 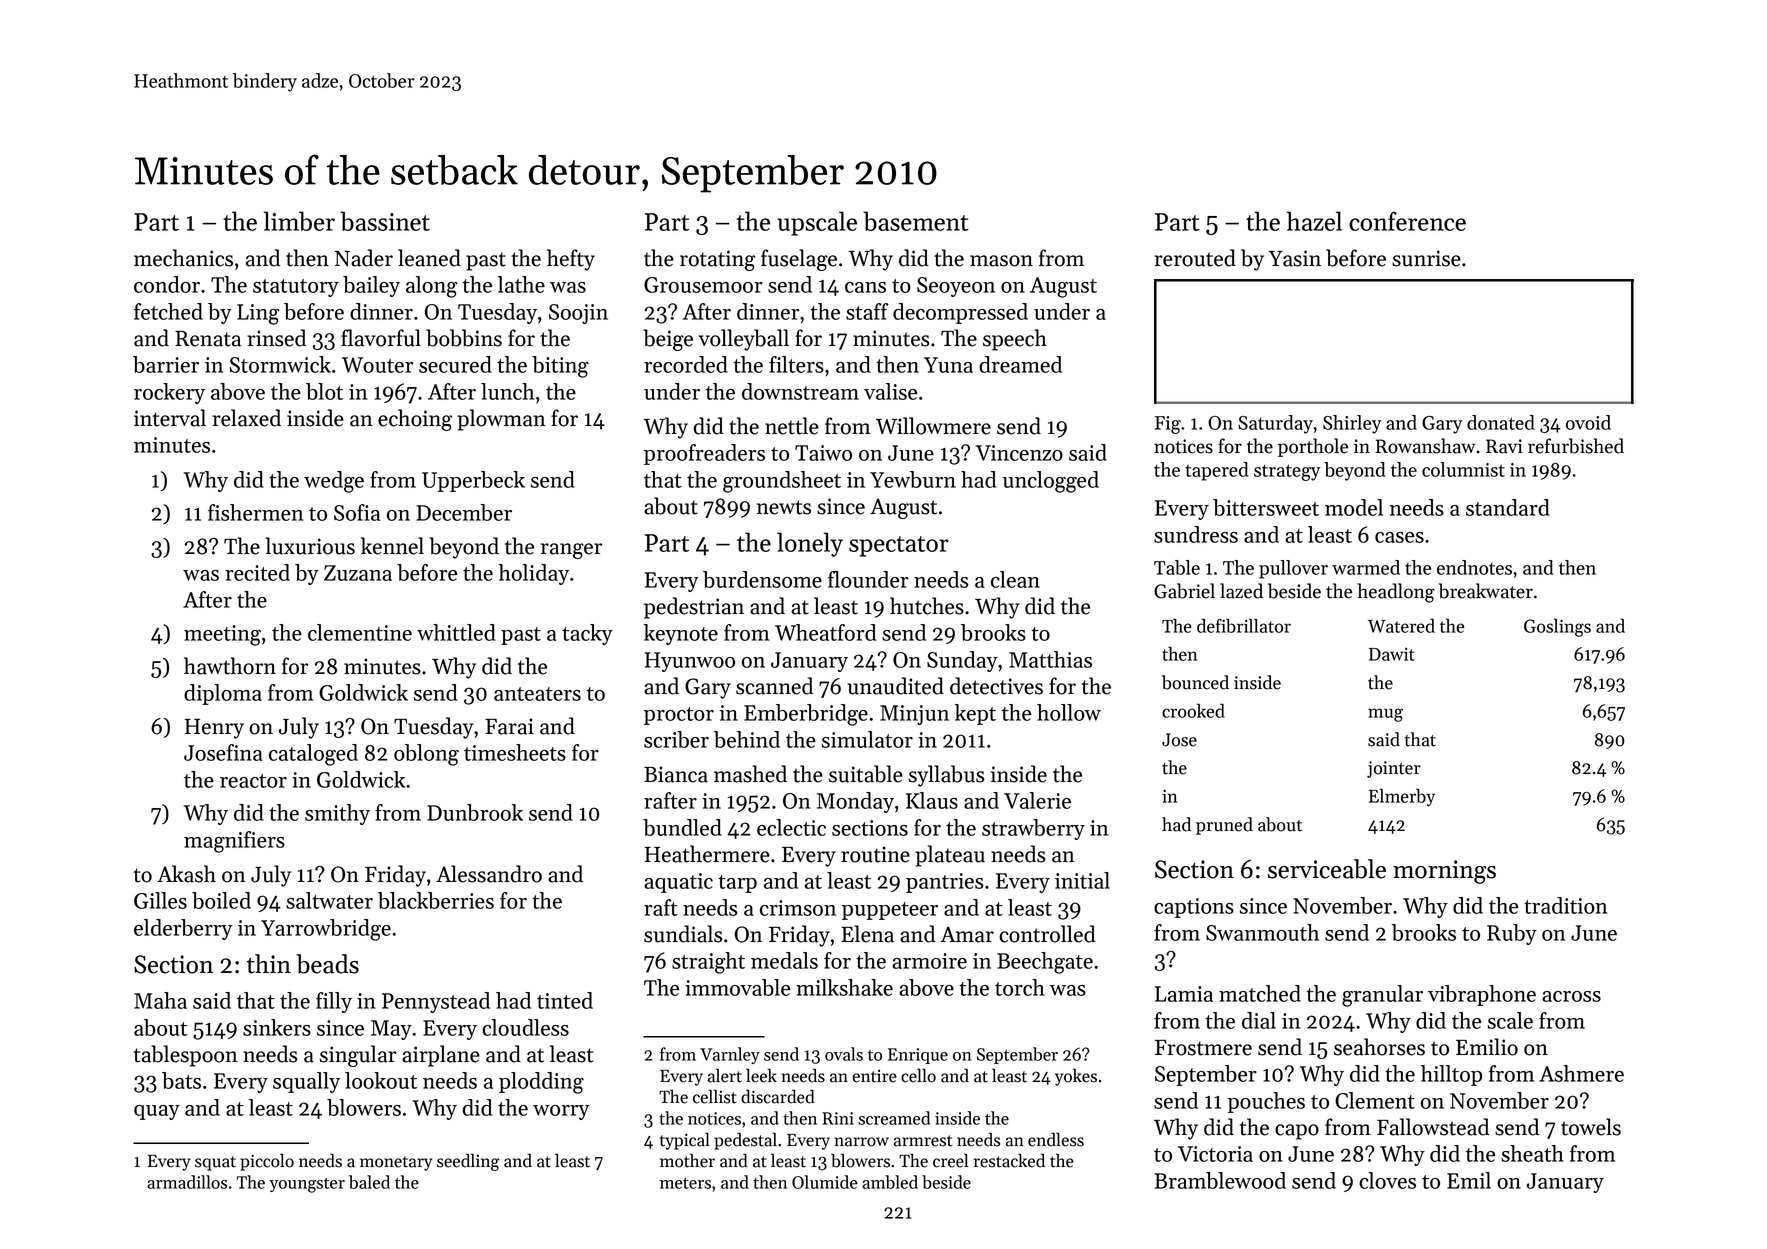 What do you see at coordinates (441, 1056) in the screenshot?
I see `airplane` at bounding box center [441, 1056].
